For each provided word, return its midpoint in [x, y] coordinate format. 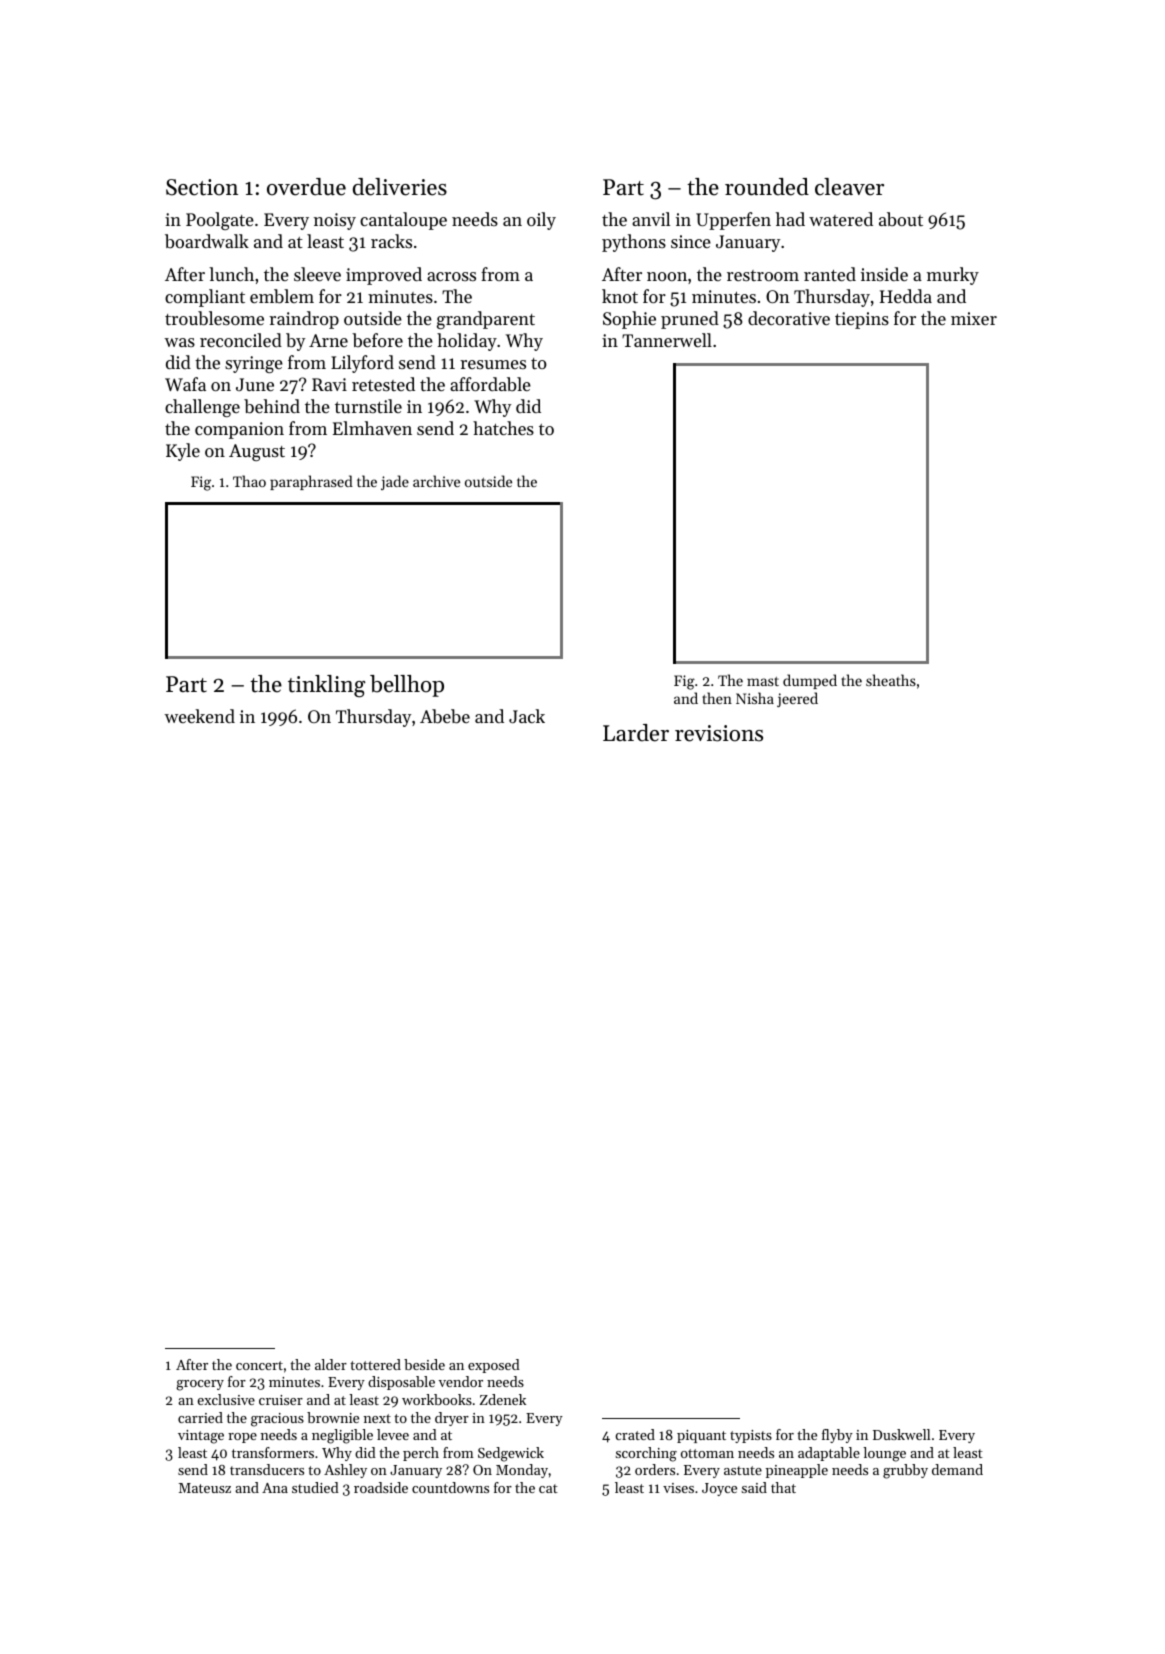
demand [957, 1469]
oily [541, 221]
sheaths [891, 680]
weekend [200, 716]
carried [200, 1417]
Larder [636, 733]
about [901, 219]
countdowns [450, 1487]
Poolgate [220, 221]
